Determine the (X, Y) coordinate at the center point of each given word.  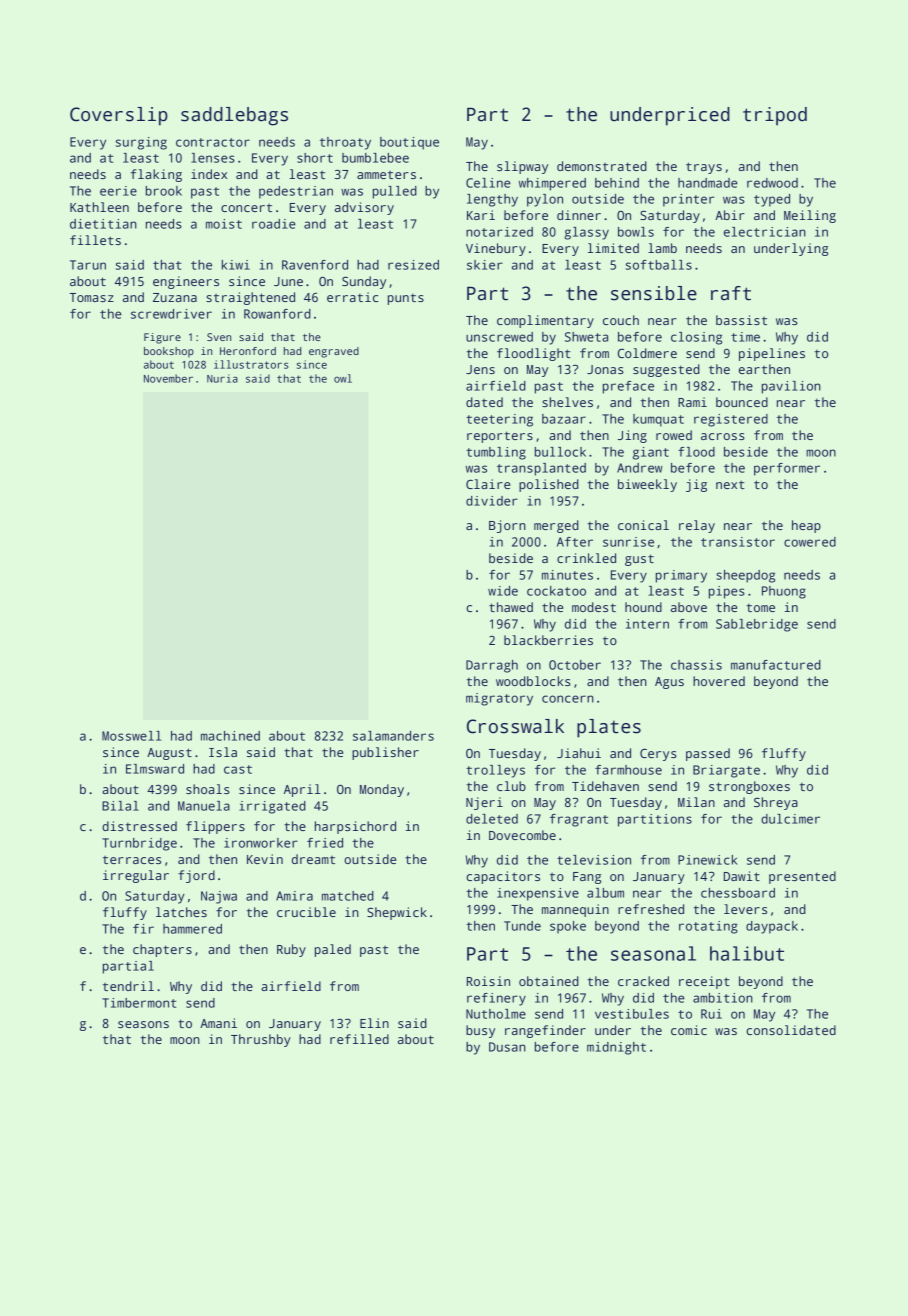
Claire (488, 484)
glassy (586, 233)
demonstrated (602, 166)
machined (230, 736)
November (168, 378)
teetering (499, 420)
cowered (810, 542)
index (209, 174)
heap (806, 526)
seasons (143, 1024)
